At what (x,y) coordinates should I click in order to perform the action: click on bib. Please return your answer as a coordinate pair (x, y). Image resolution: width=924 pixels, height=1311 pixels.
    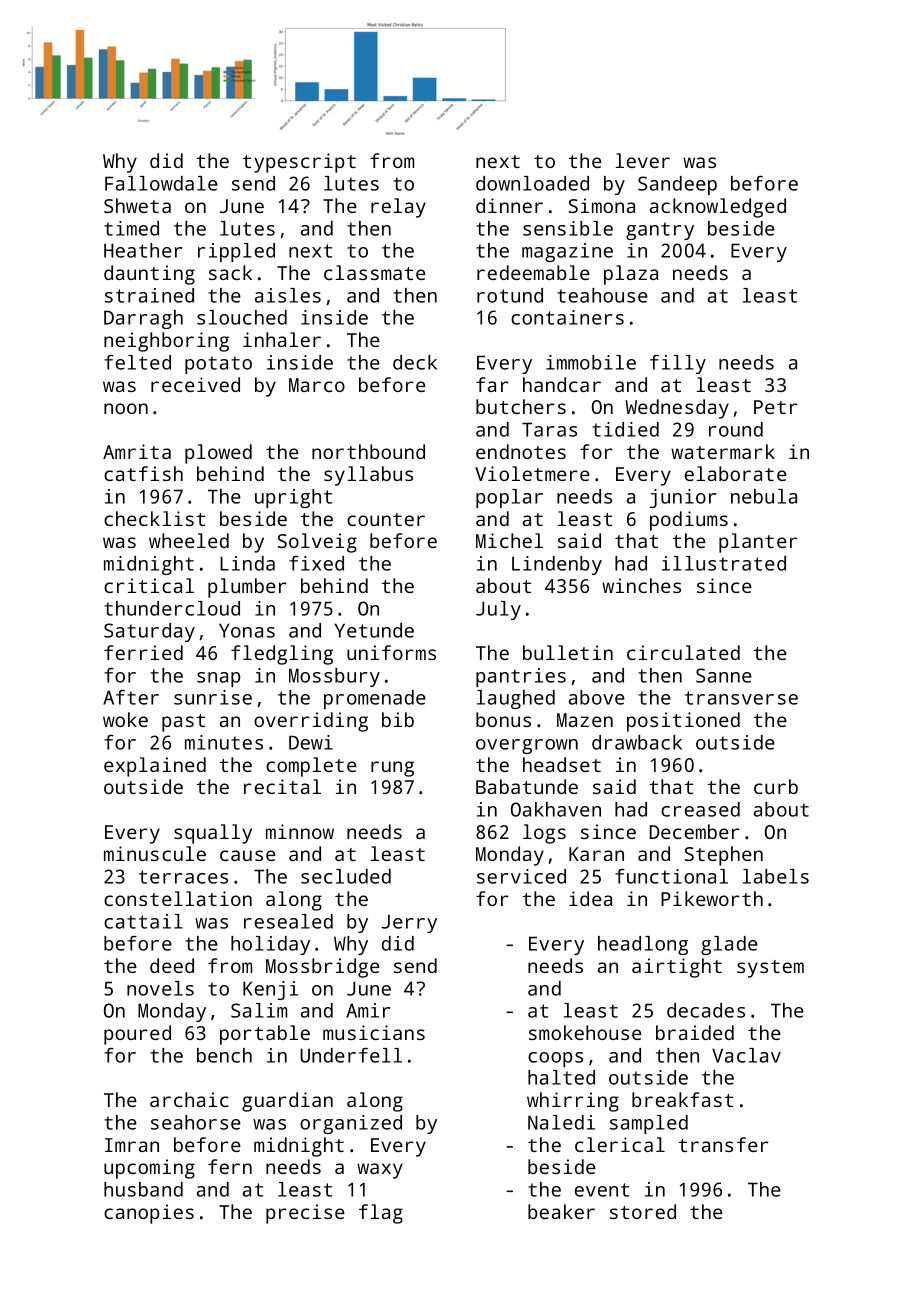
    Looking at the image, I should click on (398, 719).
